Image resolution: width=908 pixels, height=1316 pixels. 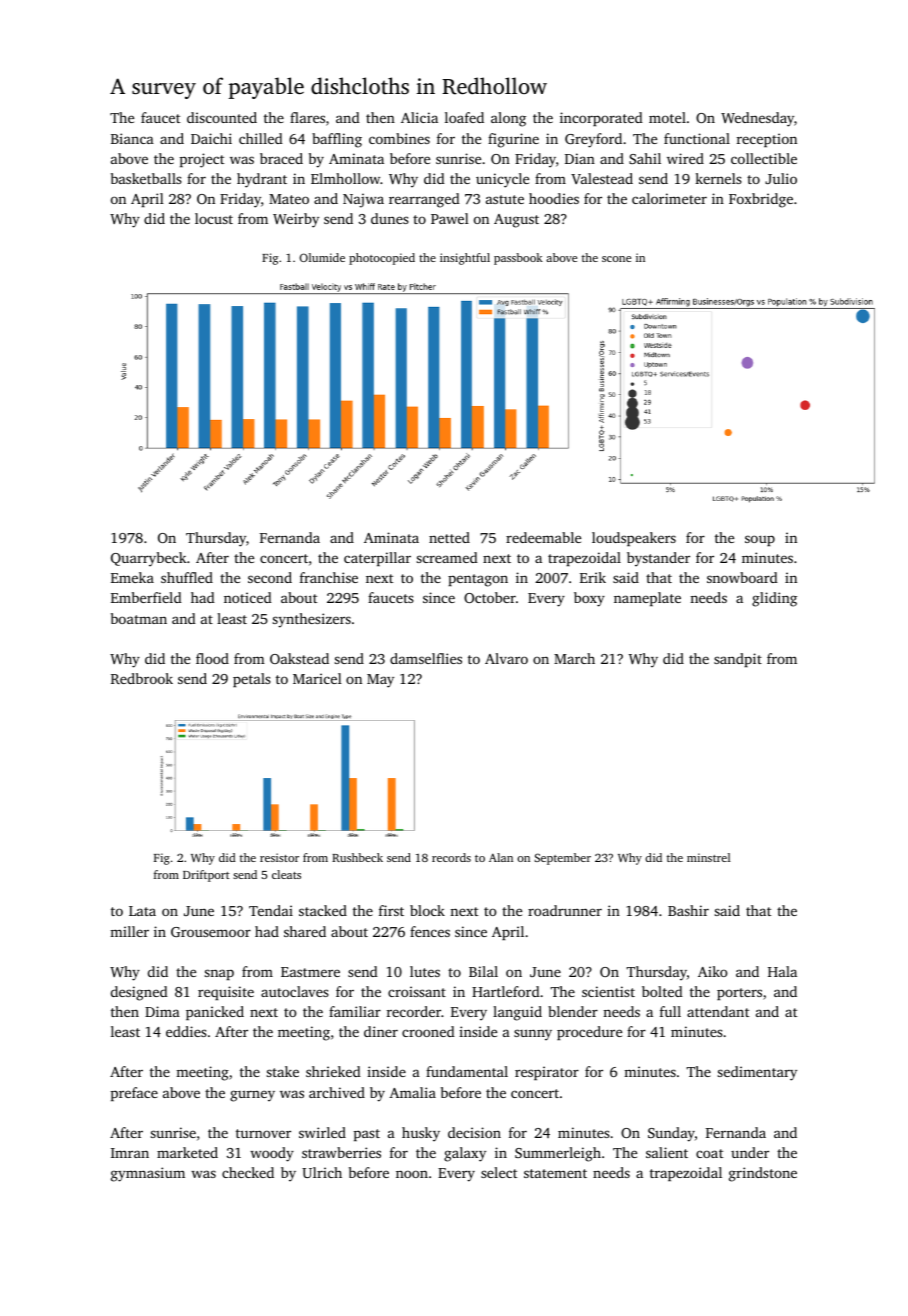 I want to click on Emeka, so click(x=132, y=577).
